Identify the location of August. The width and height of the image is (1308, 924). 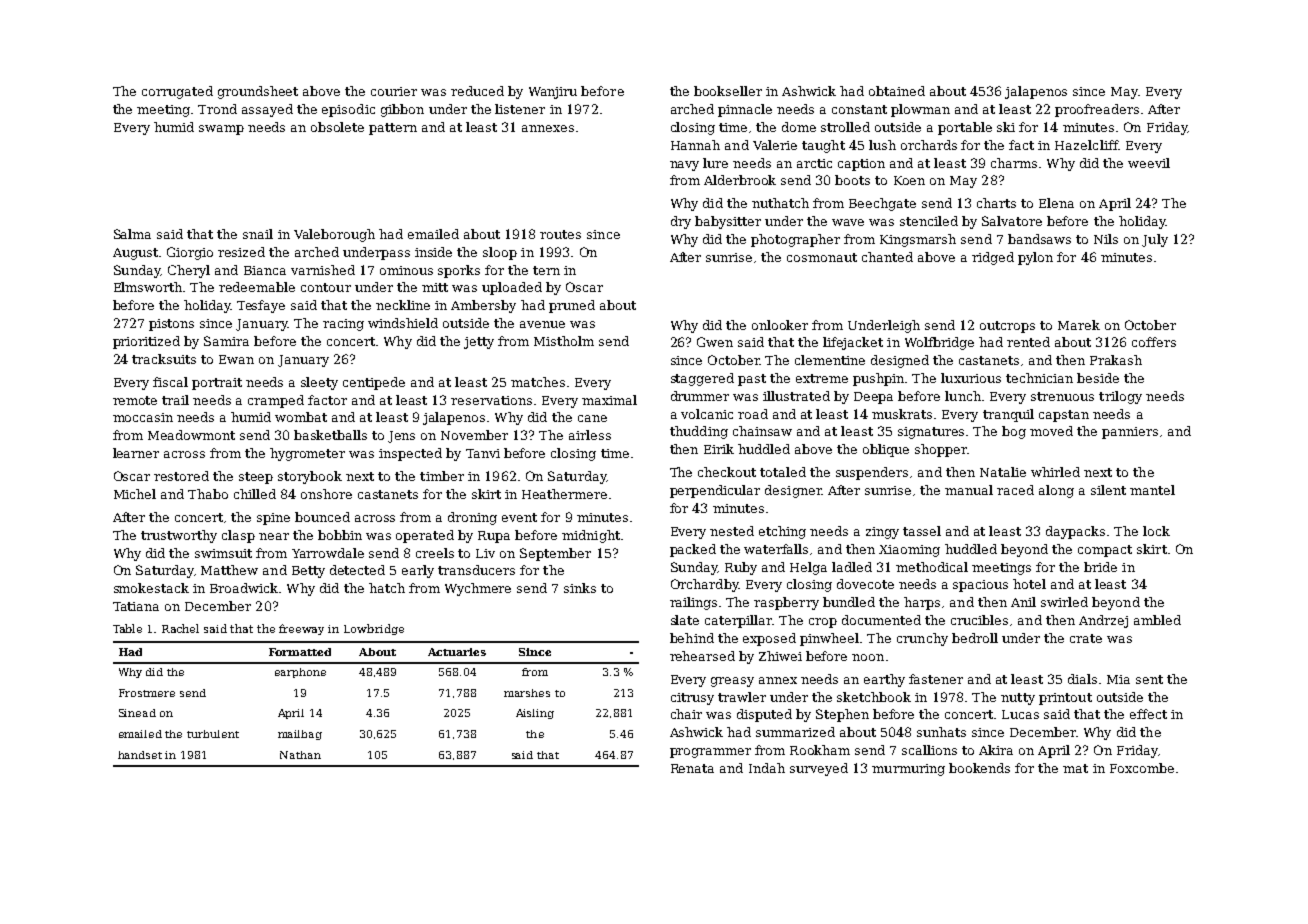
(135, 254).
